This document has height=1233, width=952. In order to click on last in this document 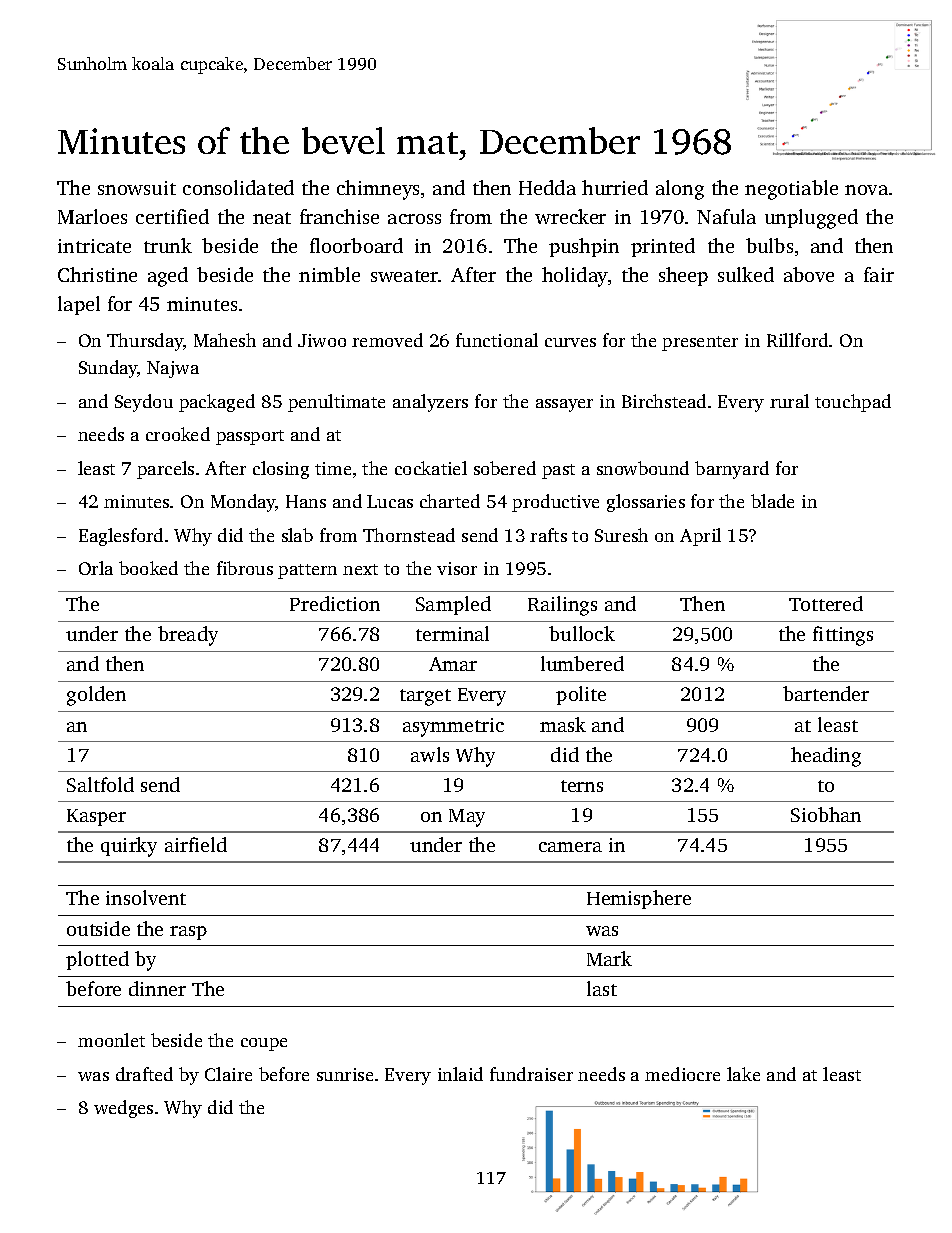, I will do `click(602, 988)`.
